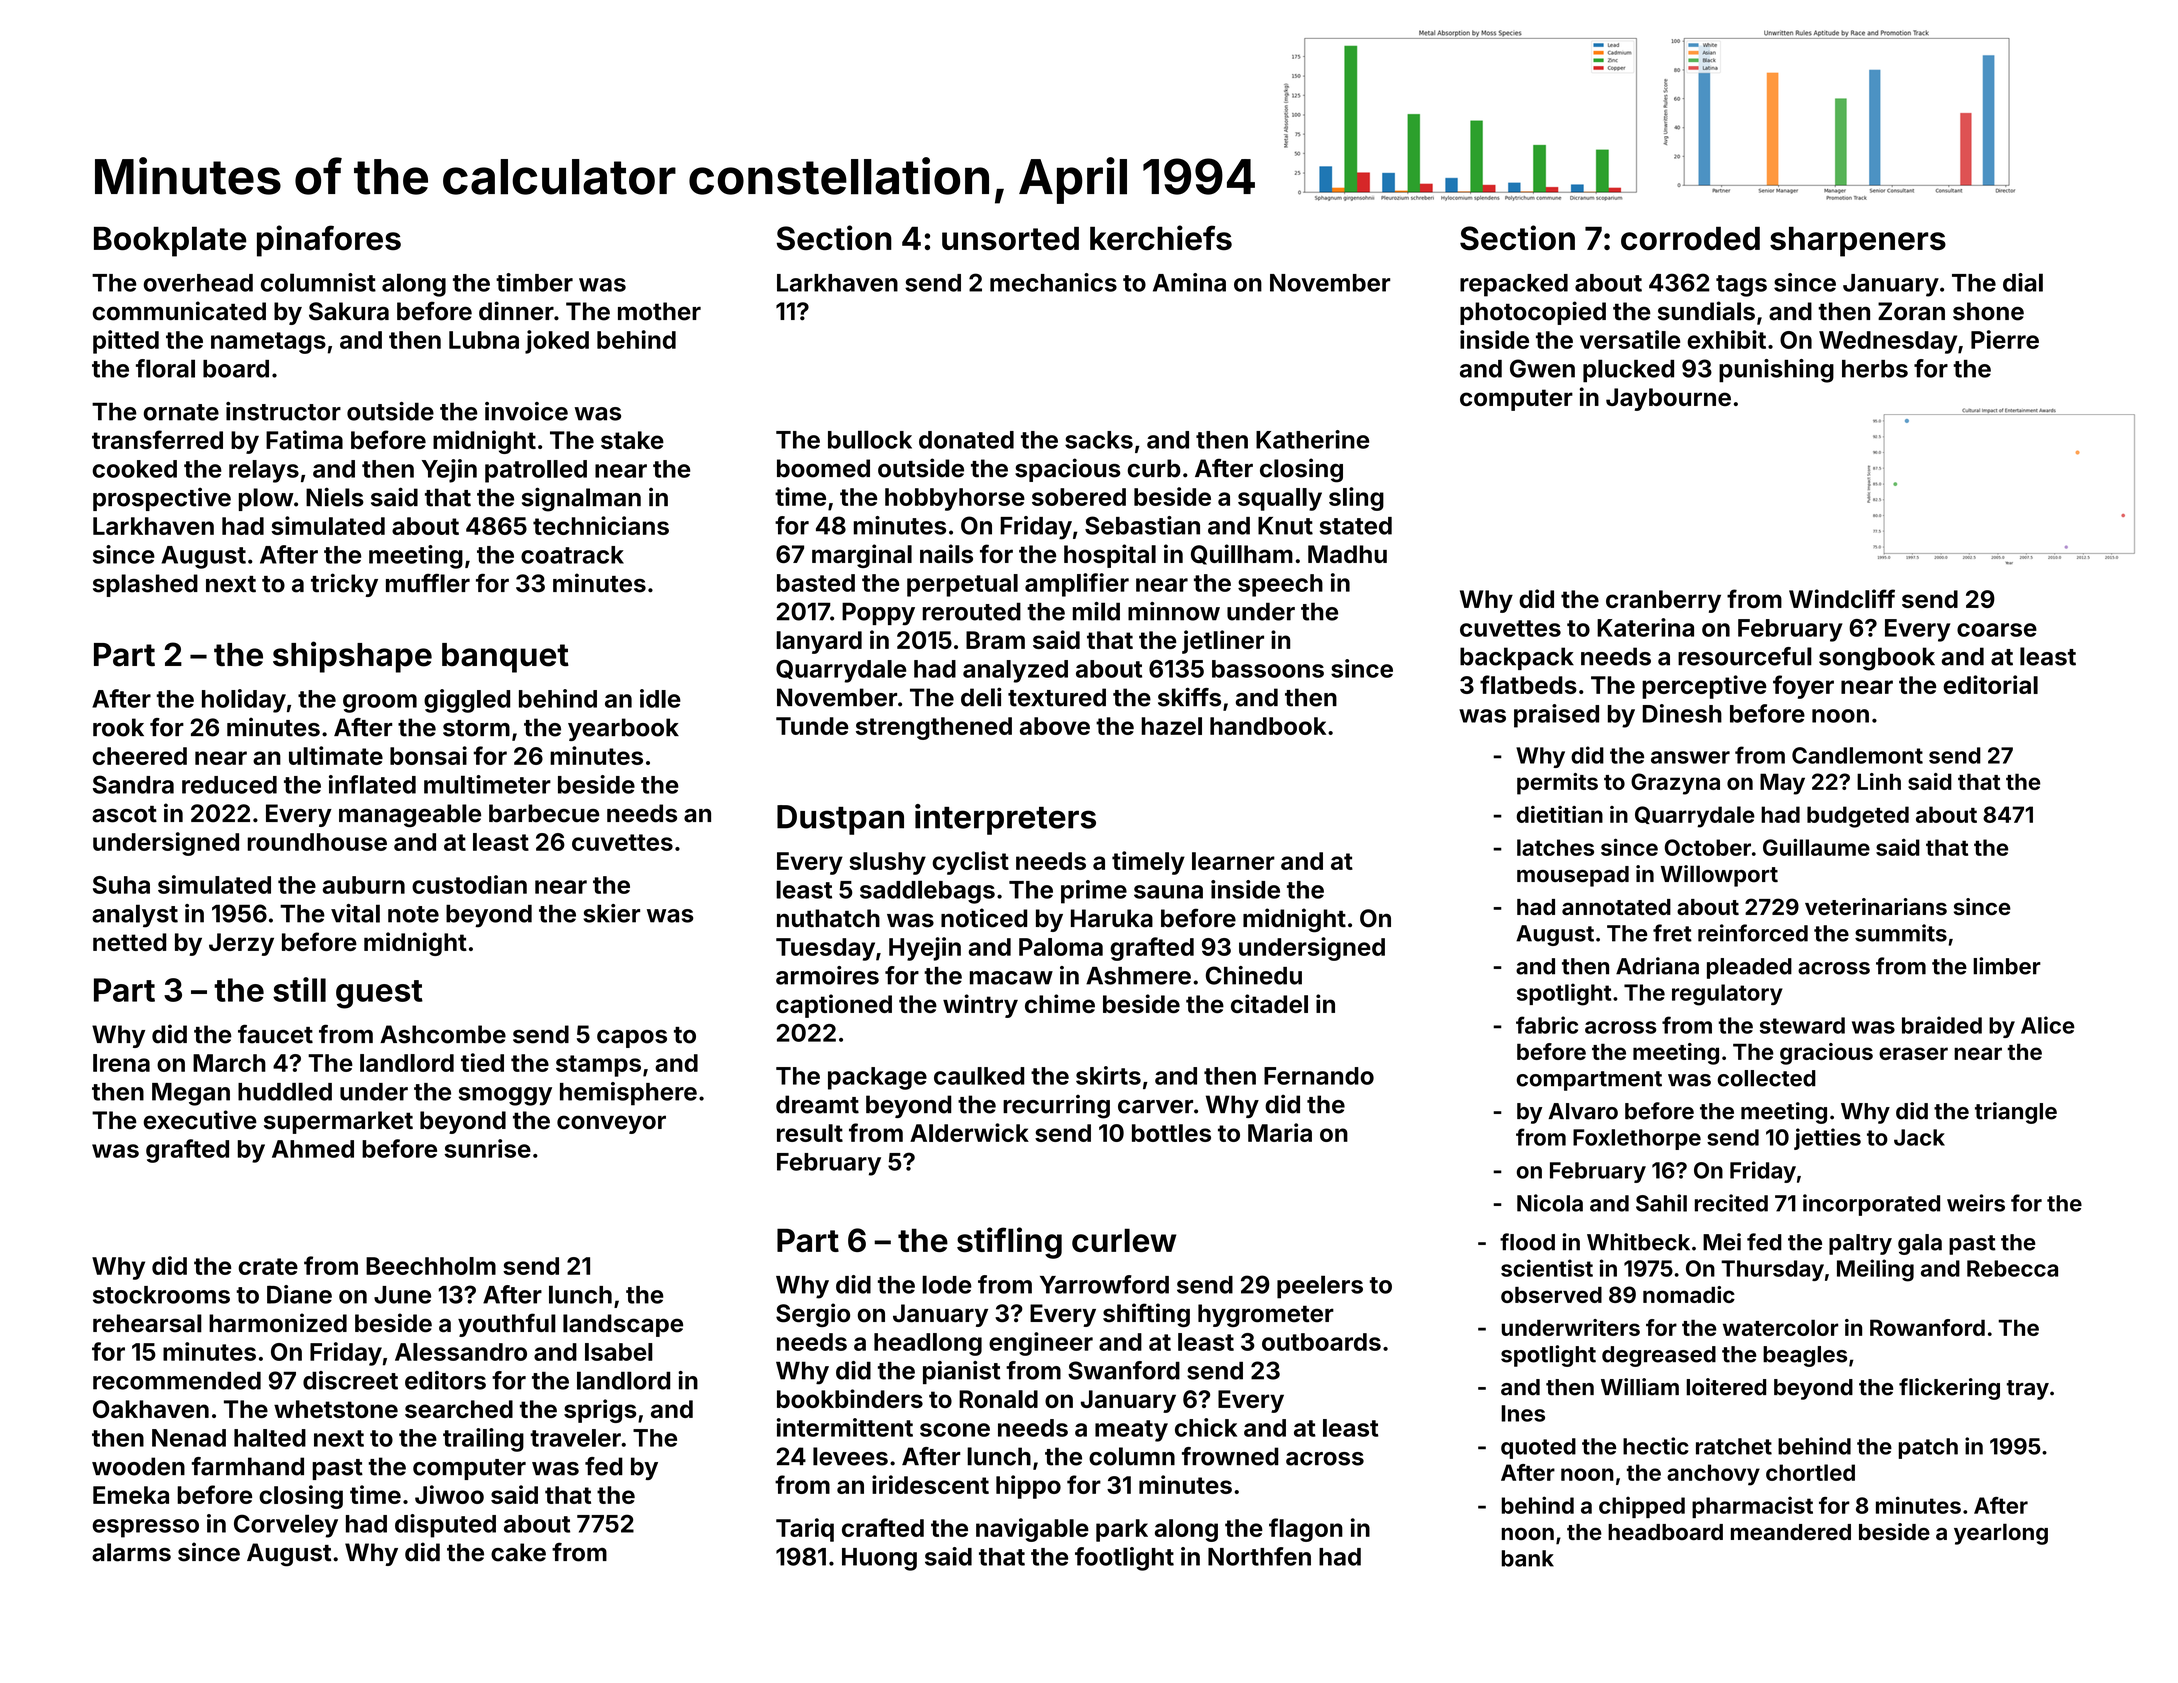 The width and height of the screenshot is (2178, 1683). What do you see at coordinates (1171, 1133) in the screenshot?
I see `bottles` at bounding box center [1171, 1133].
